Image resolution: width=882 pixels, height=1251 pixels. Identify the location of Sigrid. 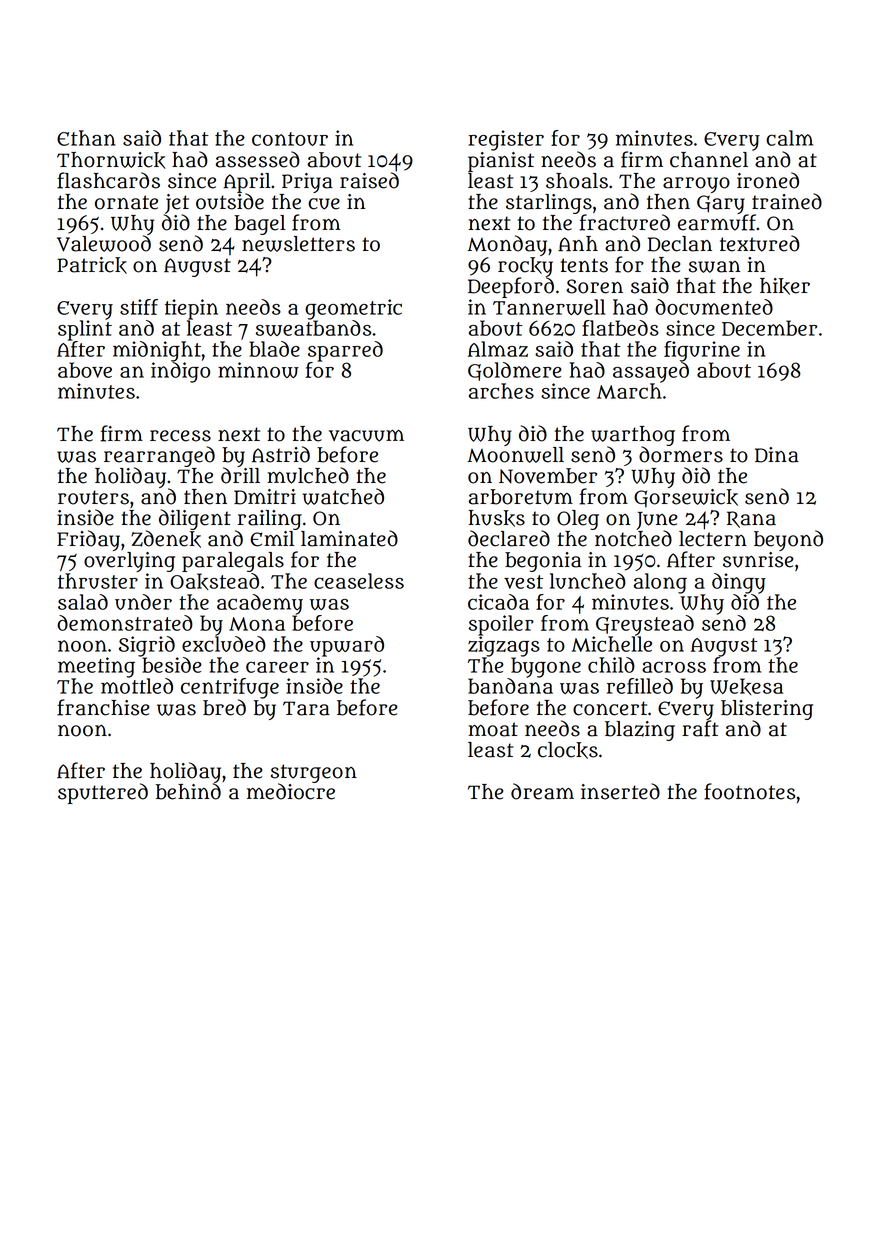
(147, 646).
